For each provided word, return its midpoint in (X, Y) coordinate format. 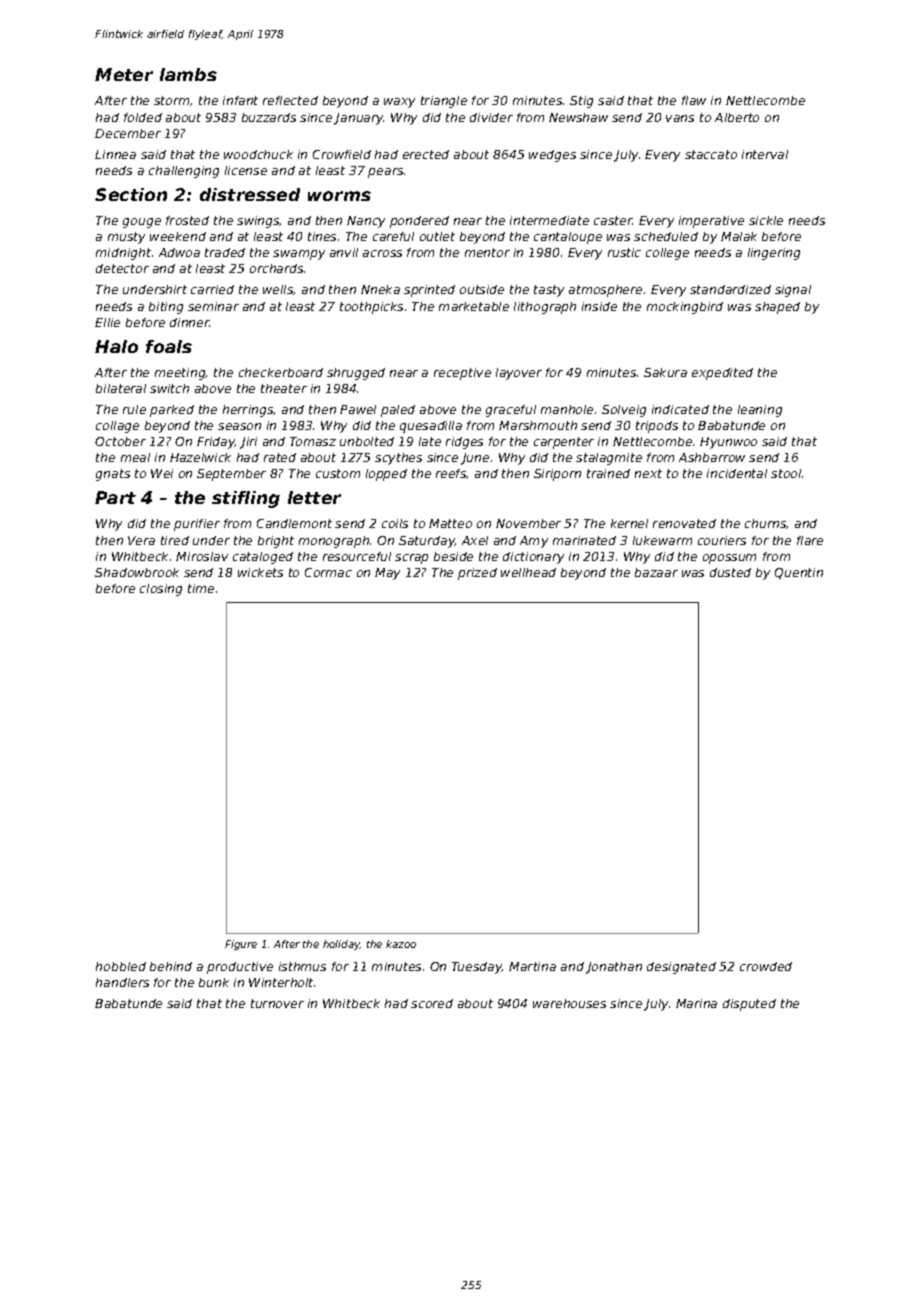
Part (115, 497)
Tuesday (477, 968)
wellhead (528, 572)
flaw (694, 100)
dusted (730, 572)
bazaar (656, 572)
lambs (188, 74)
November (528, 523)
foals (169, 346)
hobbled (121, 966)
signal (793, 291)
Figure (241, 945)
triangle (444, 102)
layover (519, 374)
